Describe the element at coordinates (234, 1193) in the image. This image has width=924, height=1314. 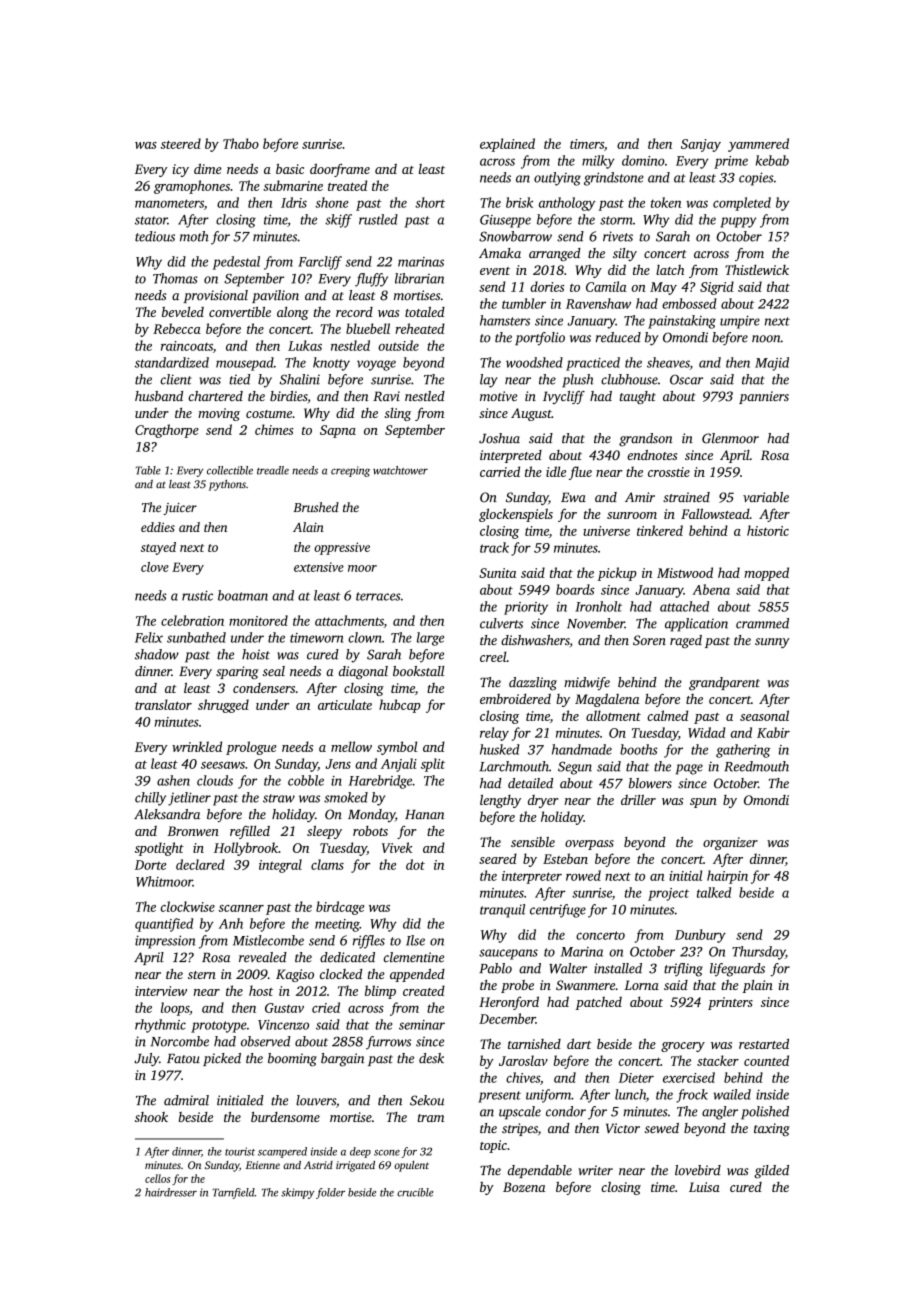
I see `Tarnfield` at that location.
